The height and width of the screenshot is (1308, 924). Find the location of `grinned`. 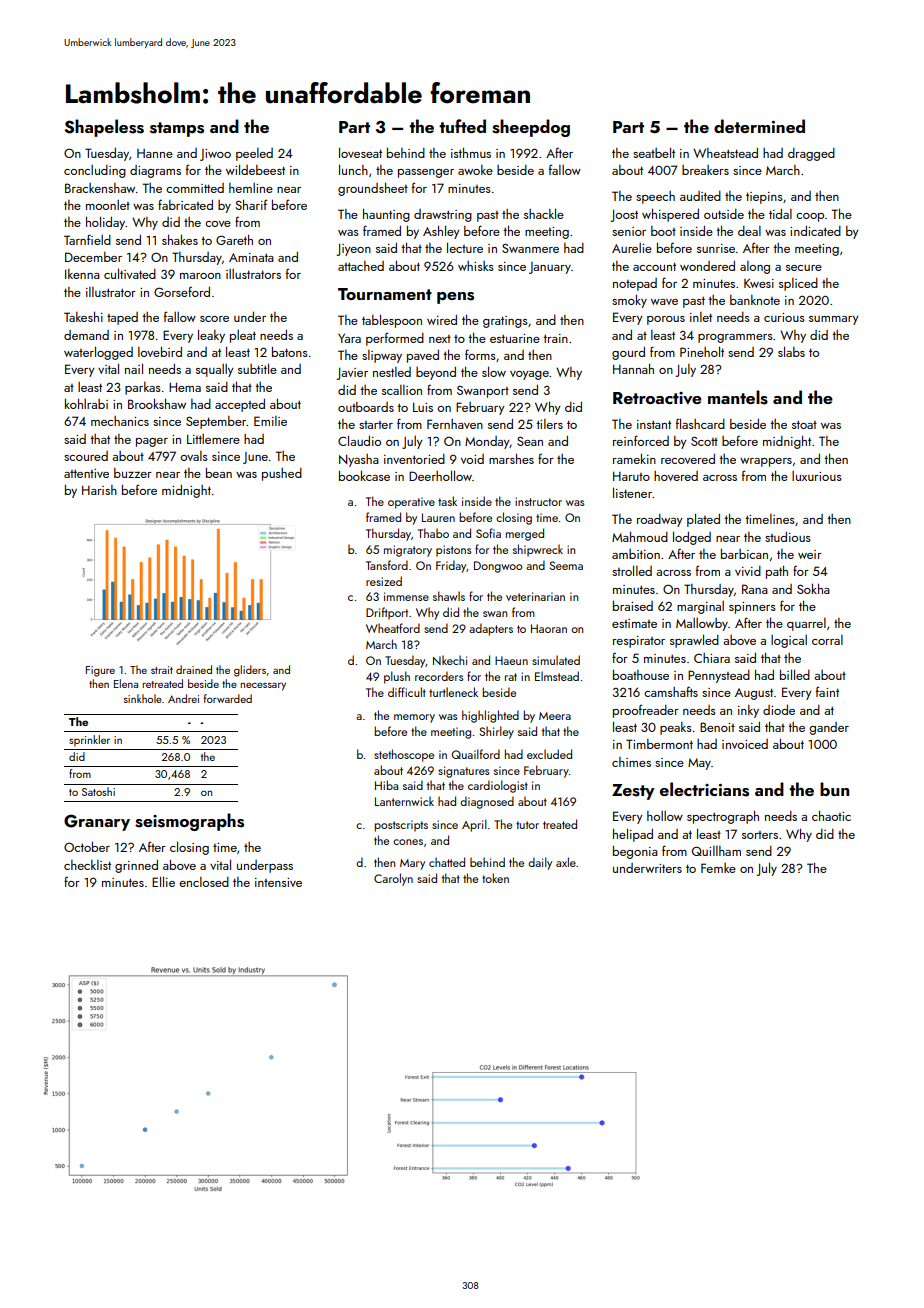

grinned is located at coordinates (136, 866).
